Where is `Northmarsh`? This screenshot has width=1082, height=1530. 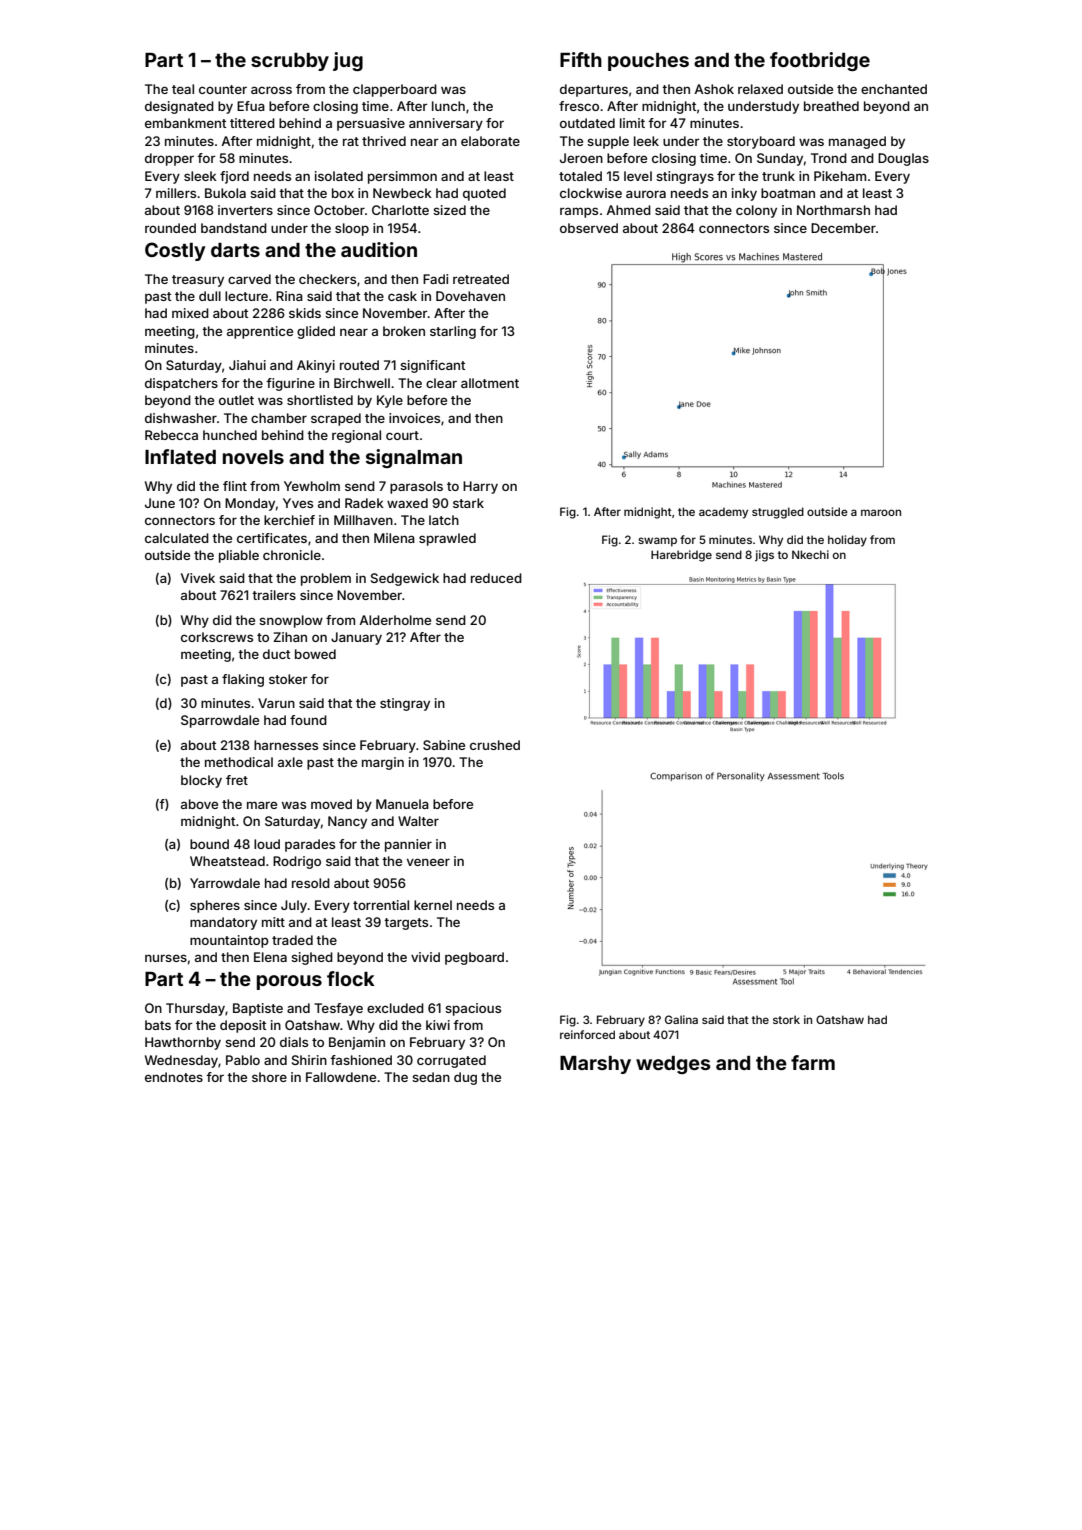 Northmarsh is located at coordinates (833, 210).
